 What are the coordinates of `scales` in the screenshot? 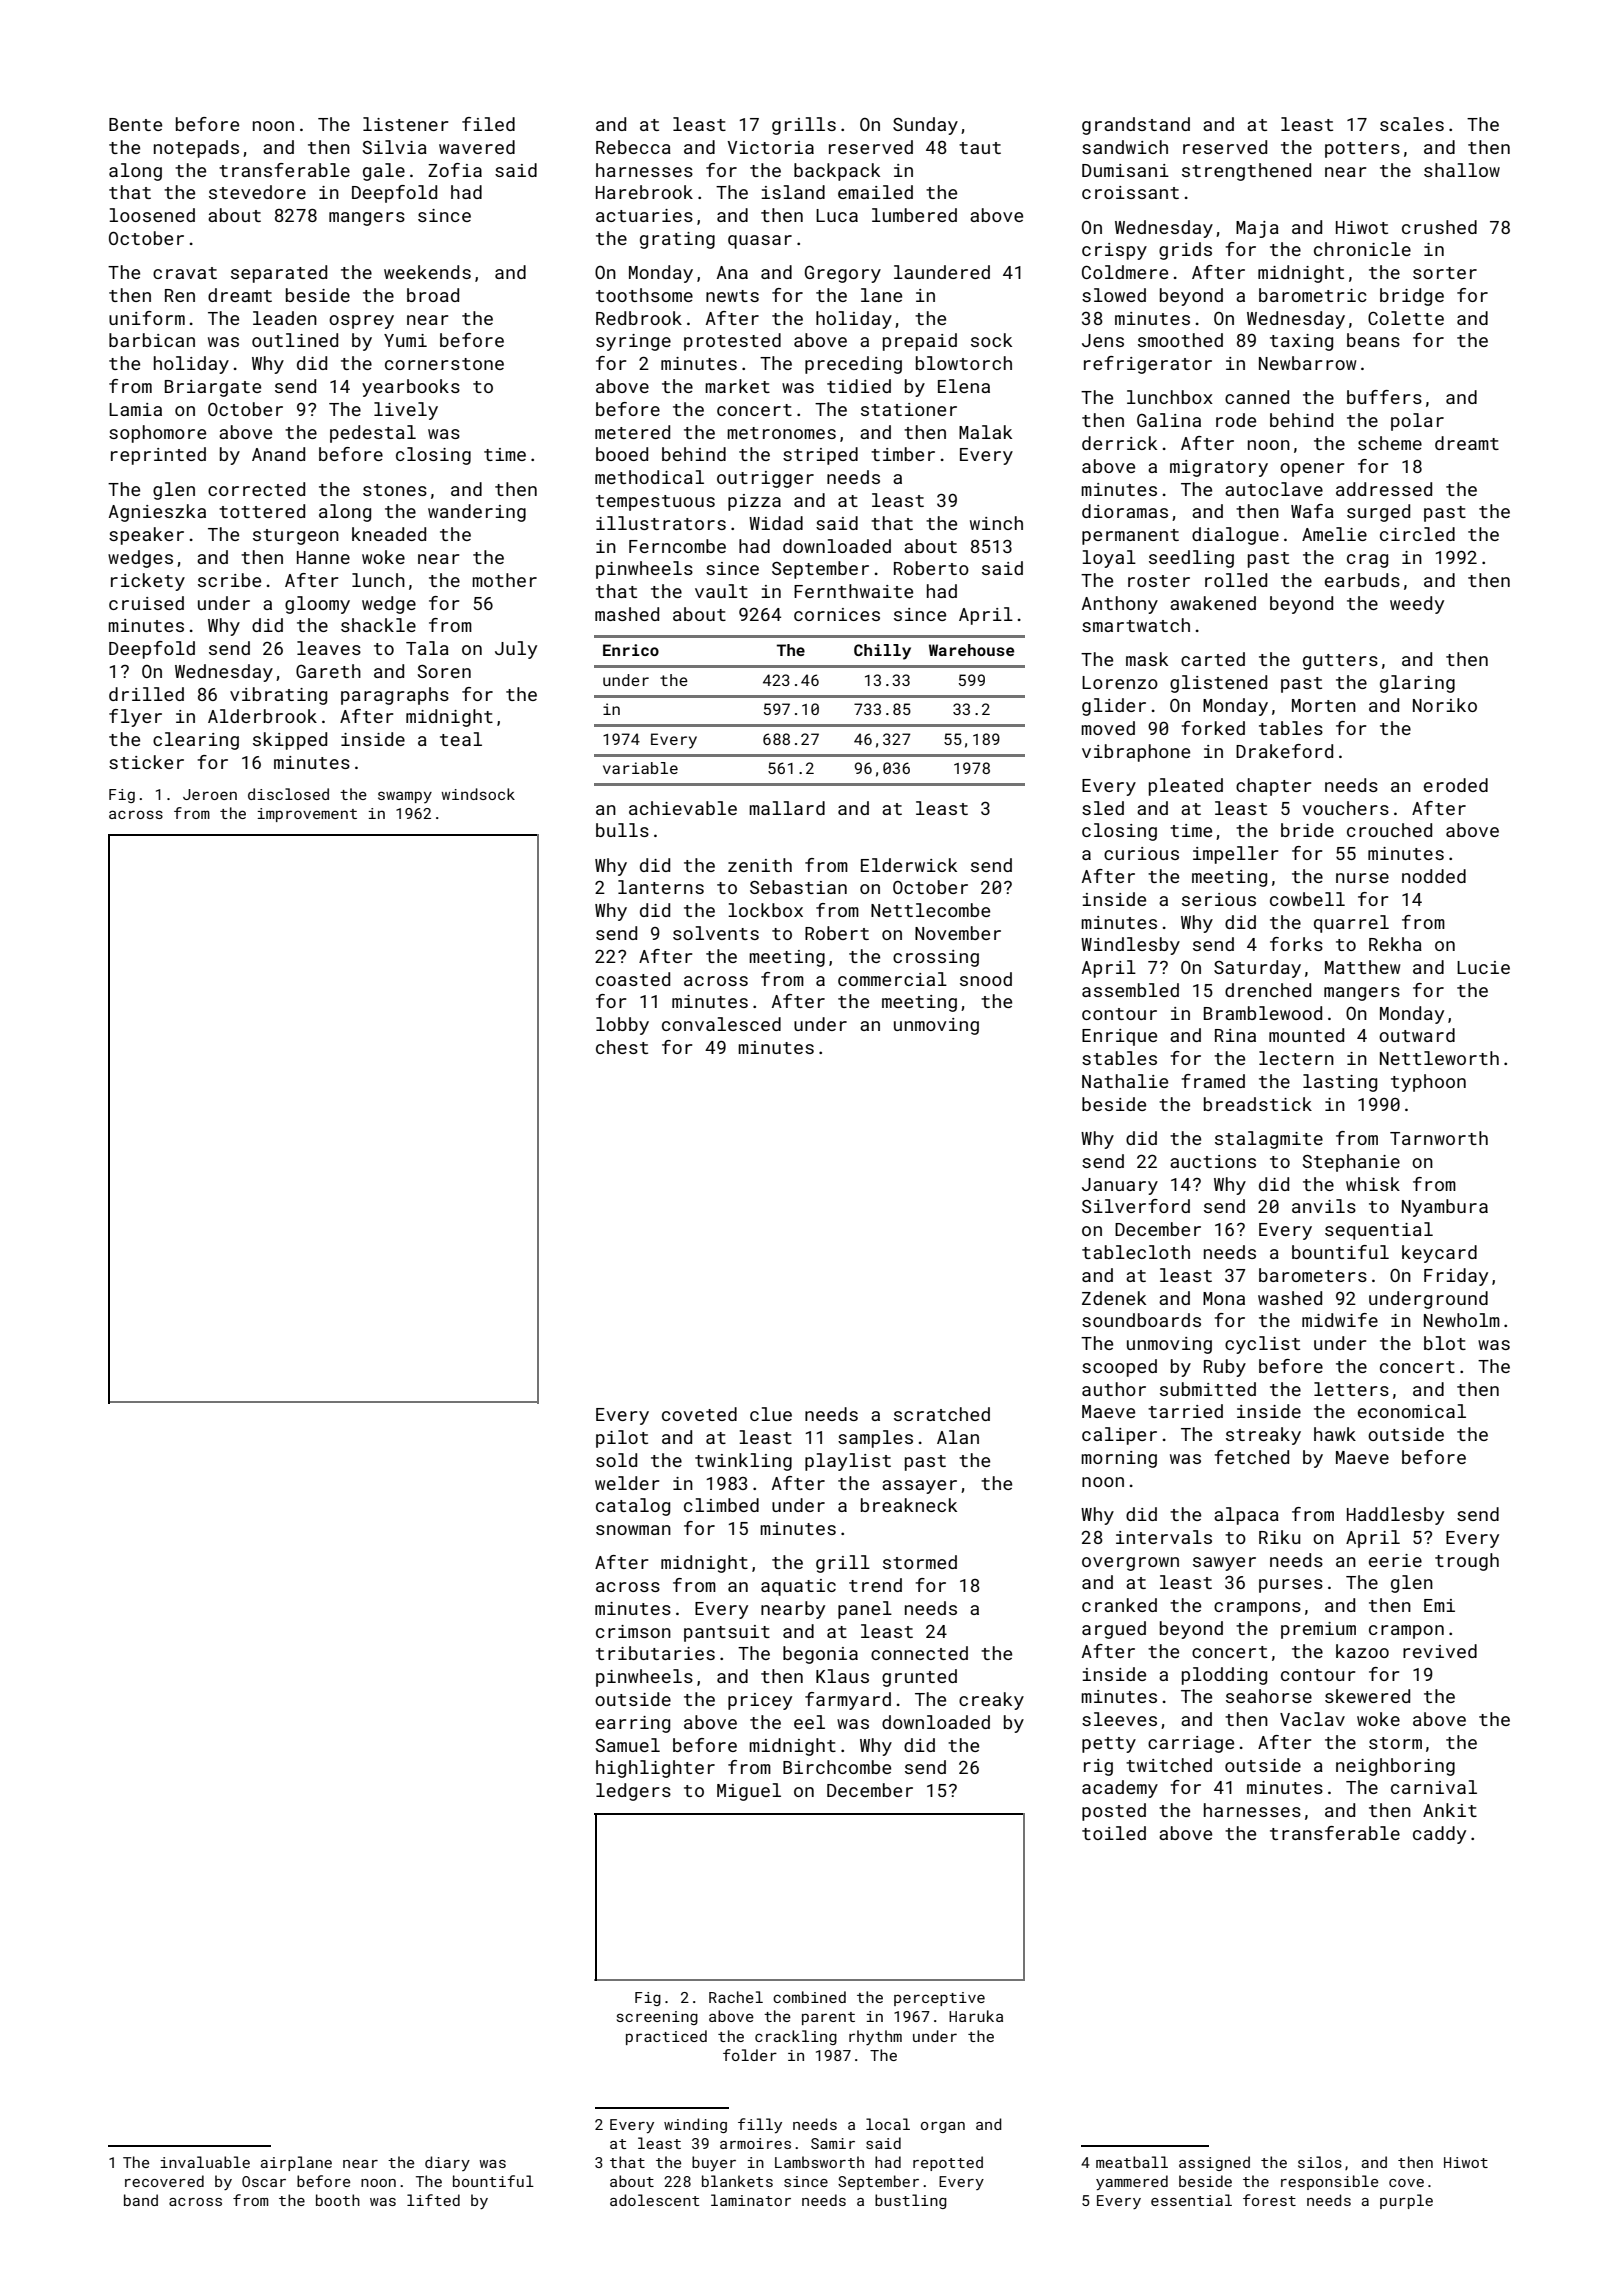 It's located at (1412, 124).
